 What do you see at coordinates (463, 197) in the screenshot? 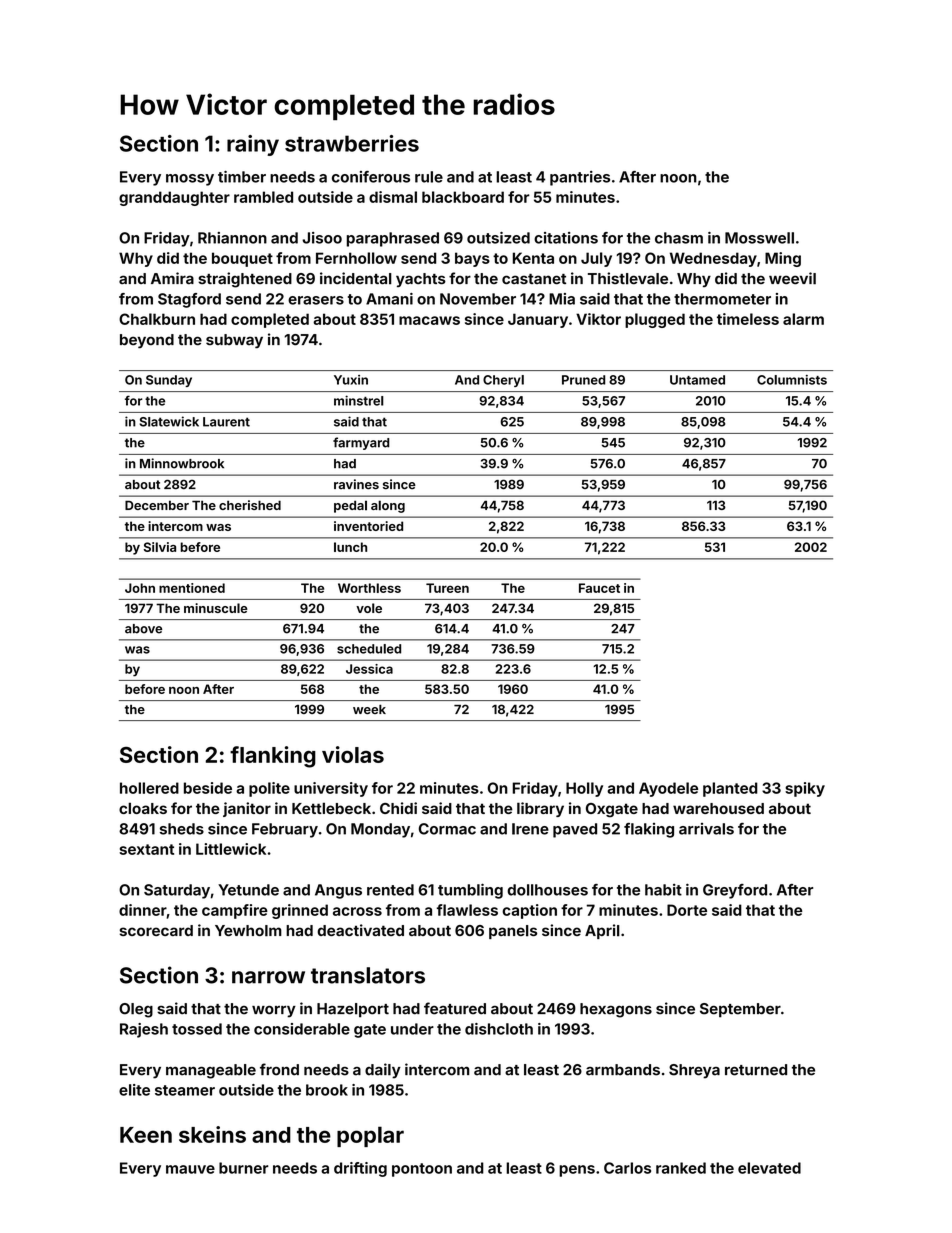
I see `blackboard` at bounding box center [463, 197].
